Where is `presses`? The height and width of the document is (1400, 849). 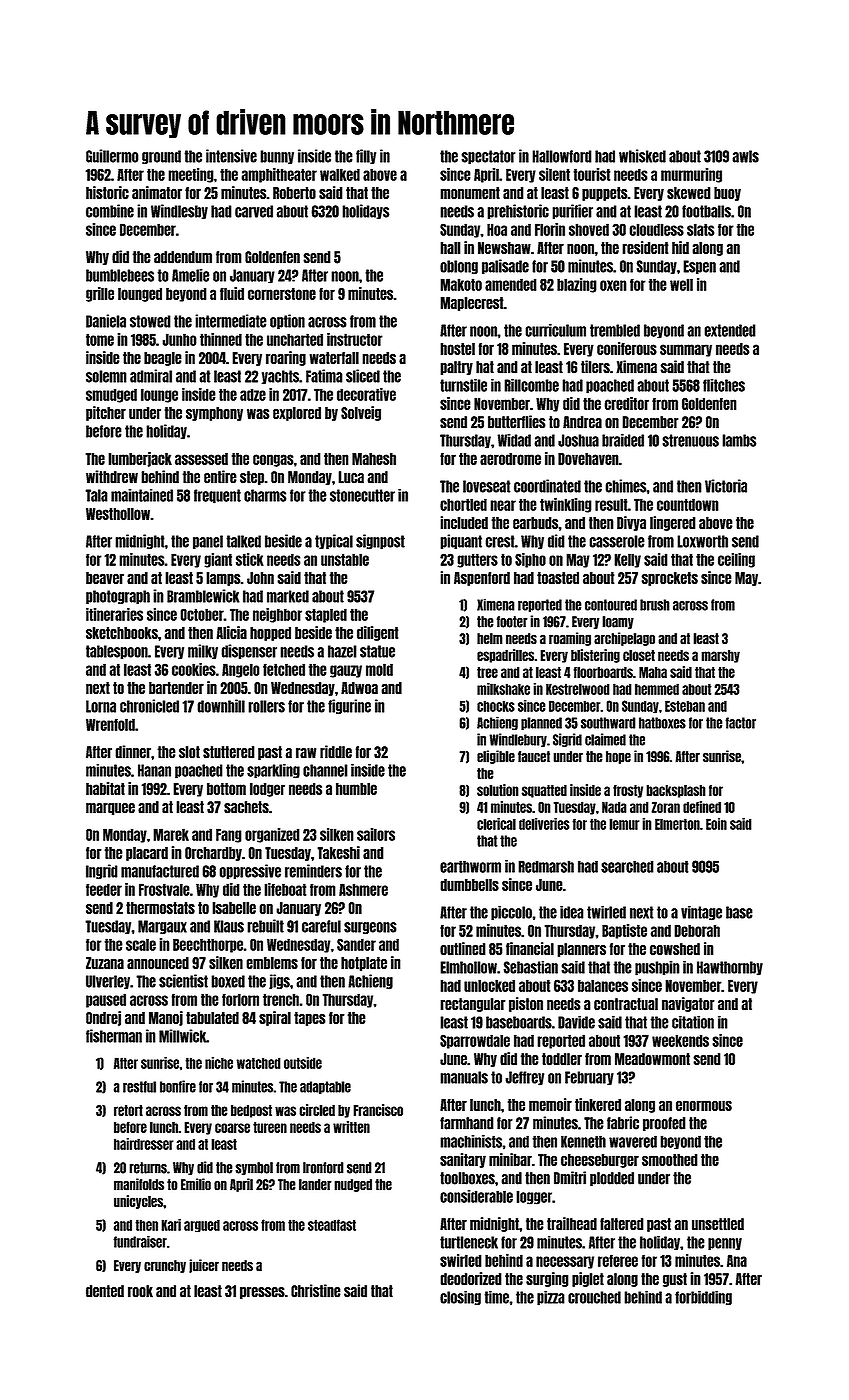 presses is located at coordinates (262, 1293).
